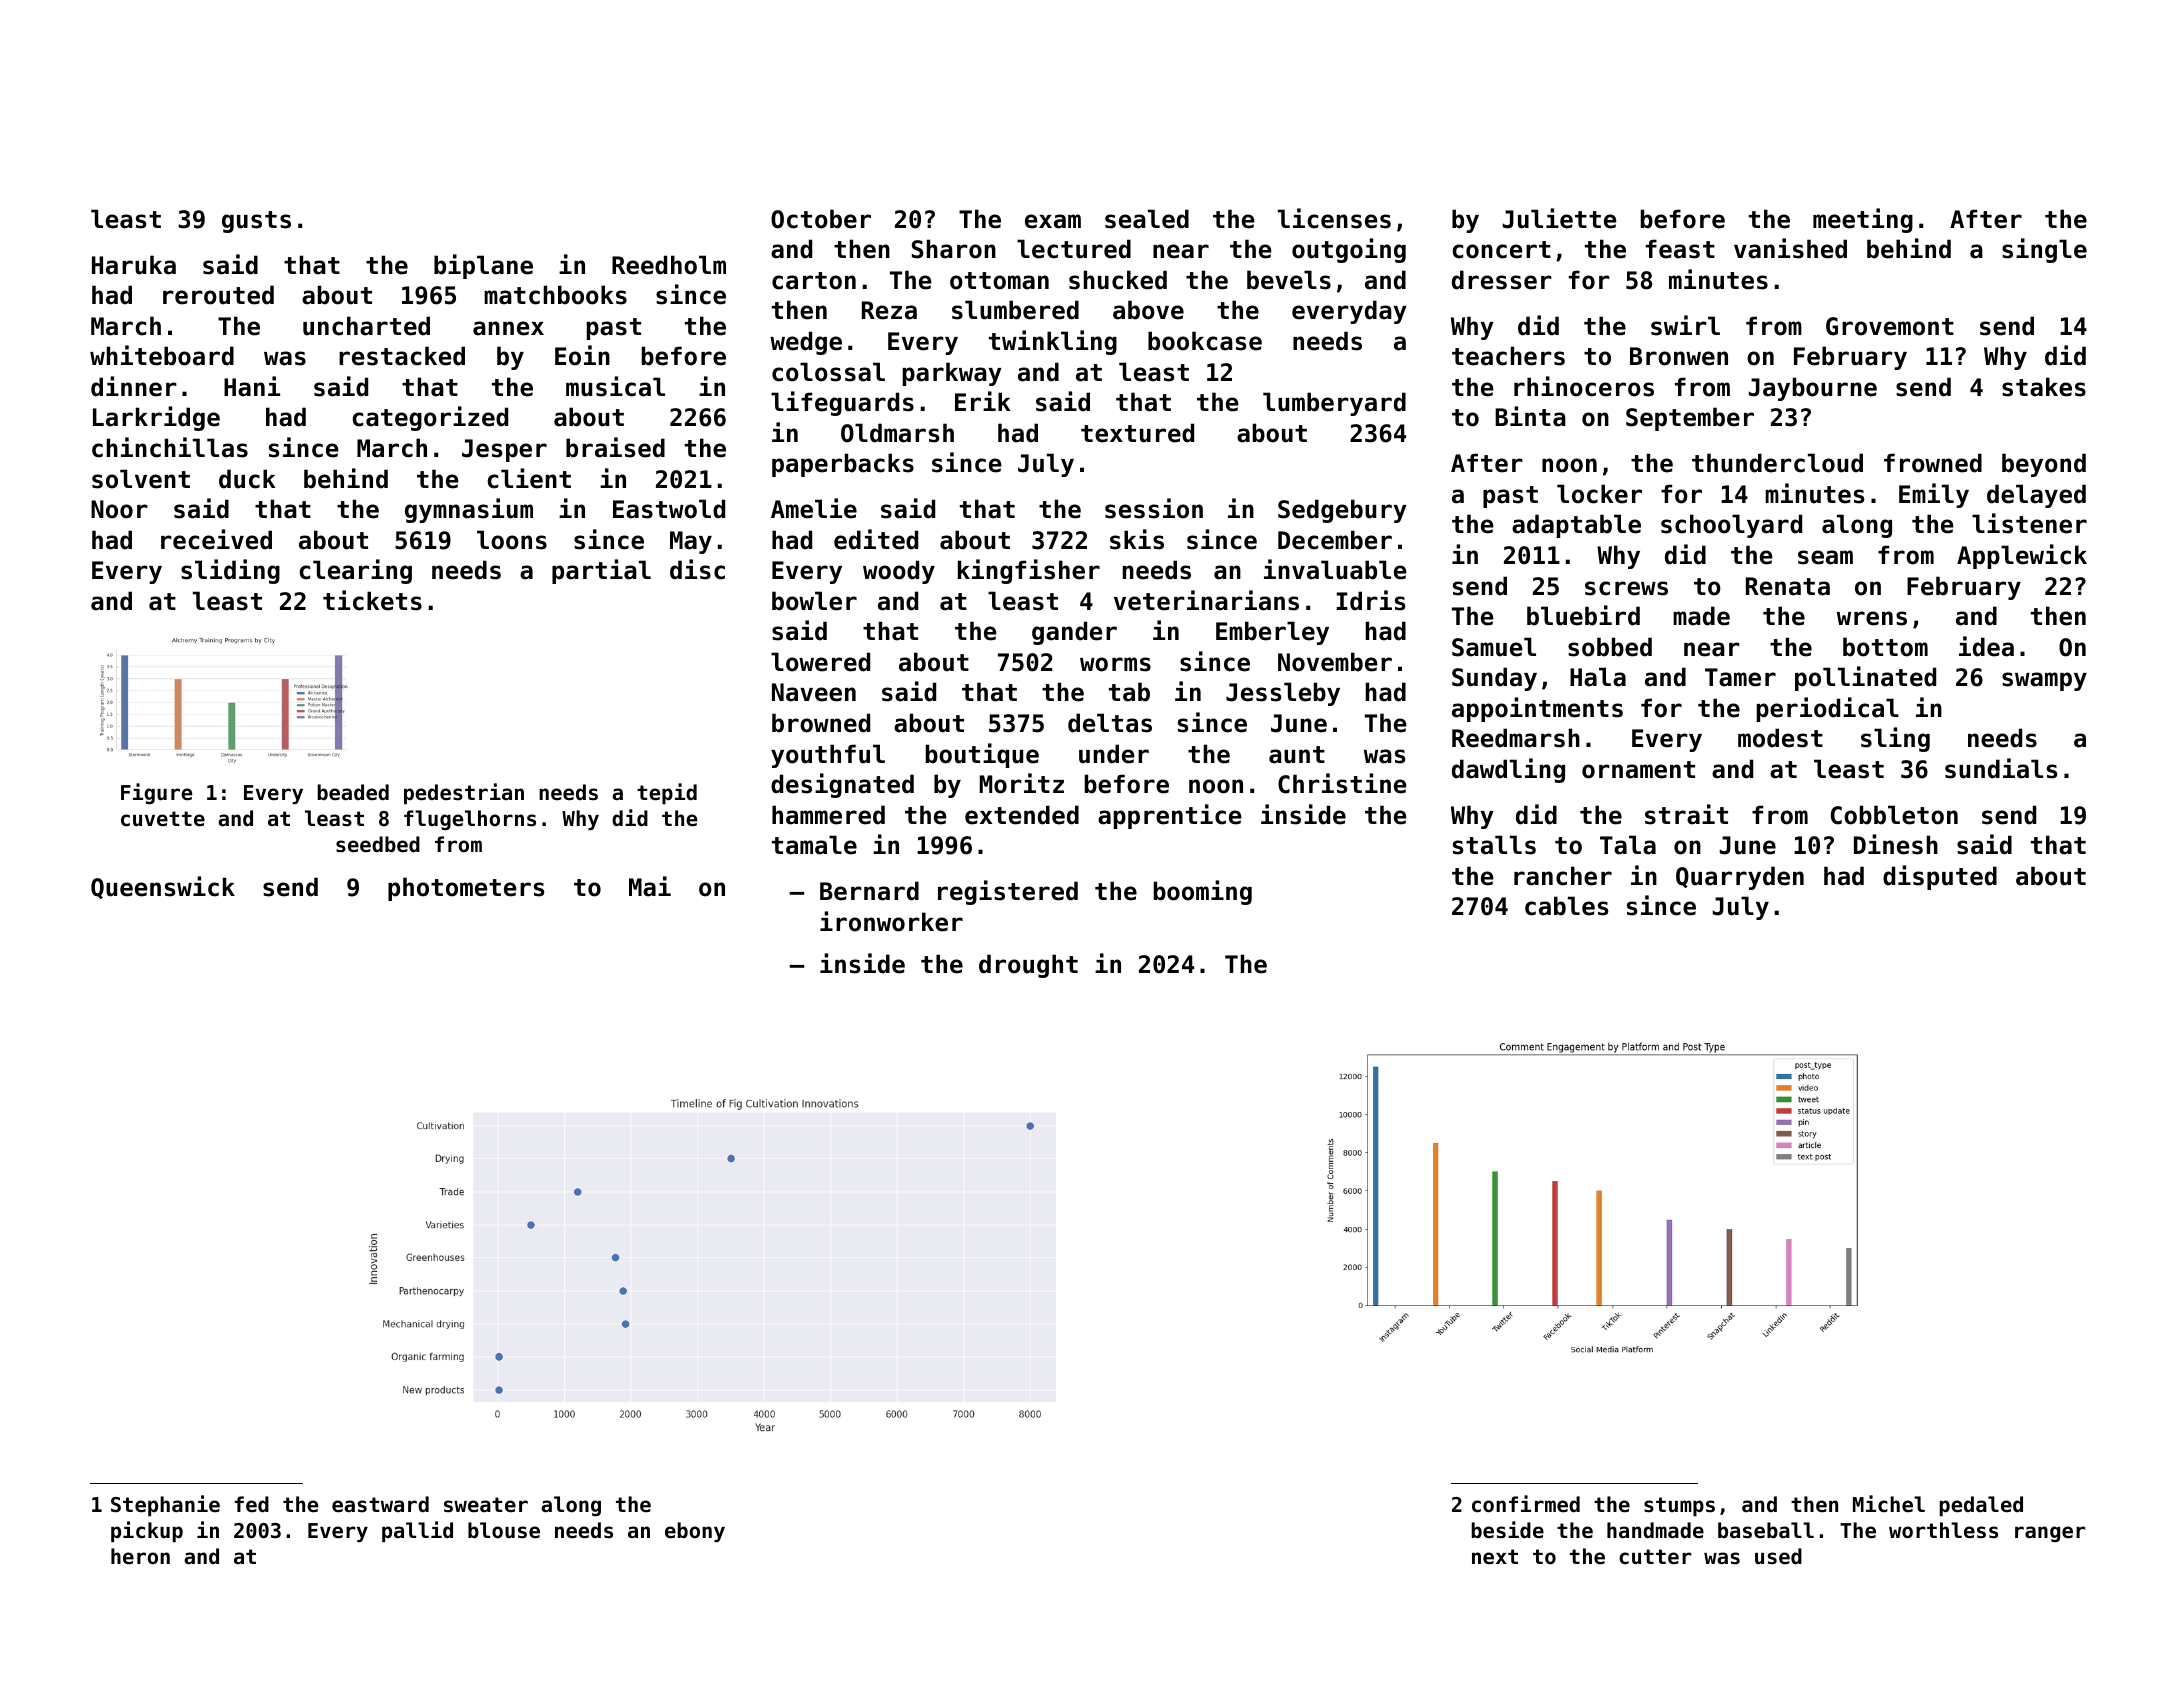  Describe the element at coordinates (134, 386) in the screenshot. I see `dinner` at that location.
